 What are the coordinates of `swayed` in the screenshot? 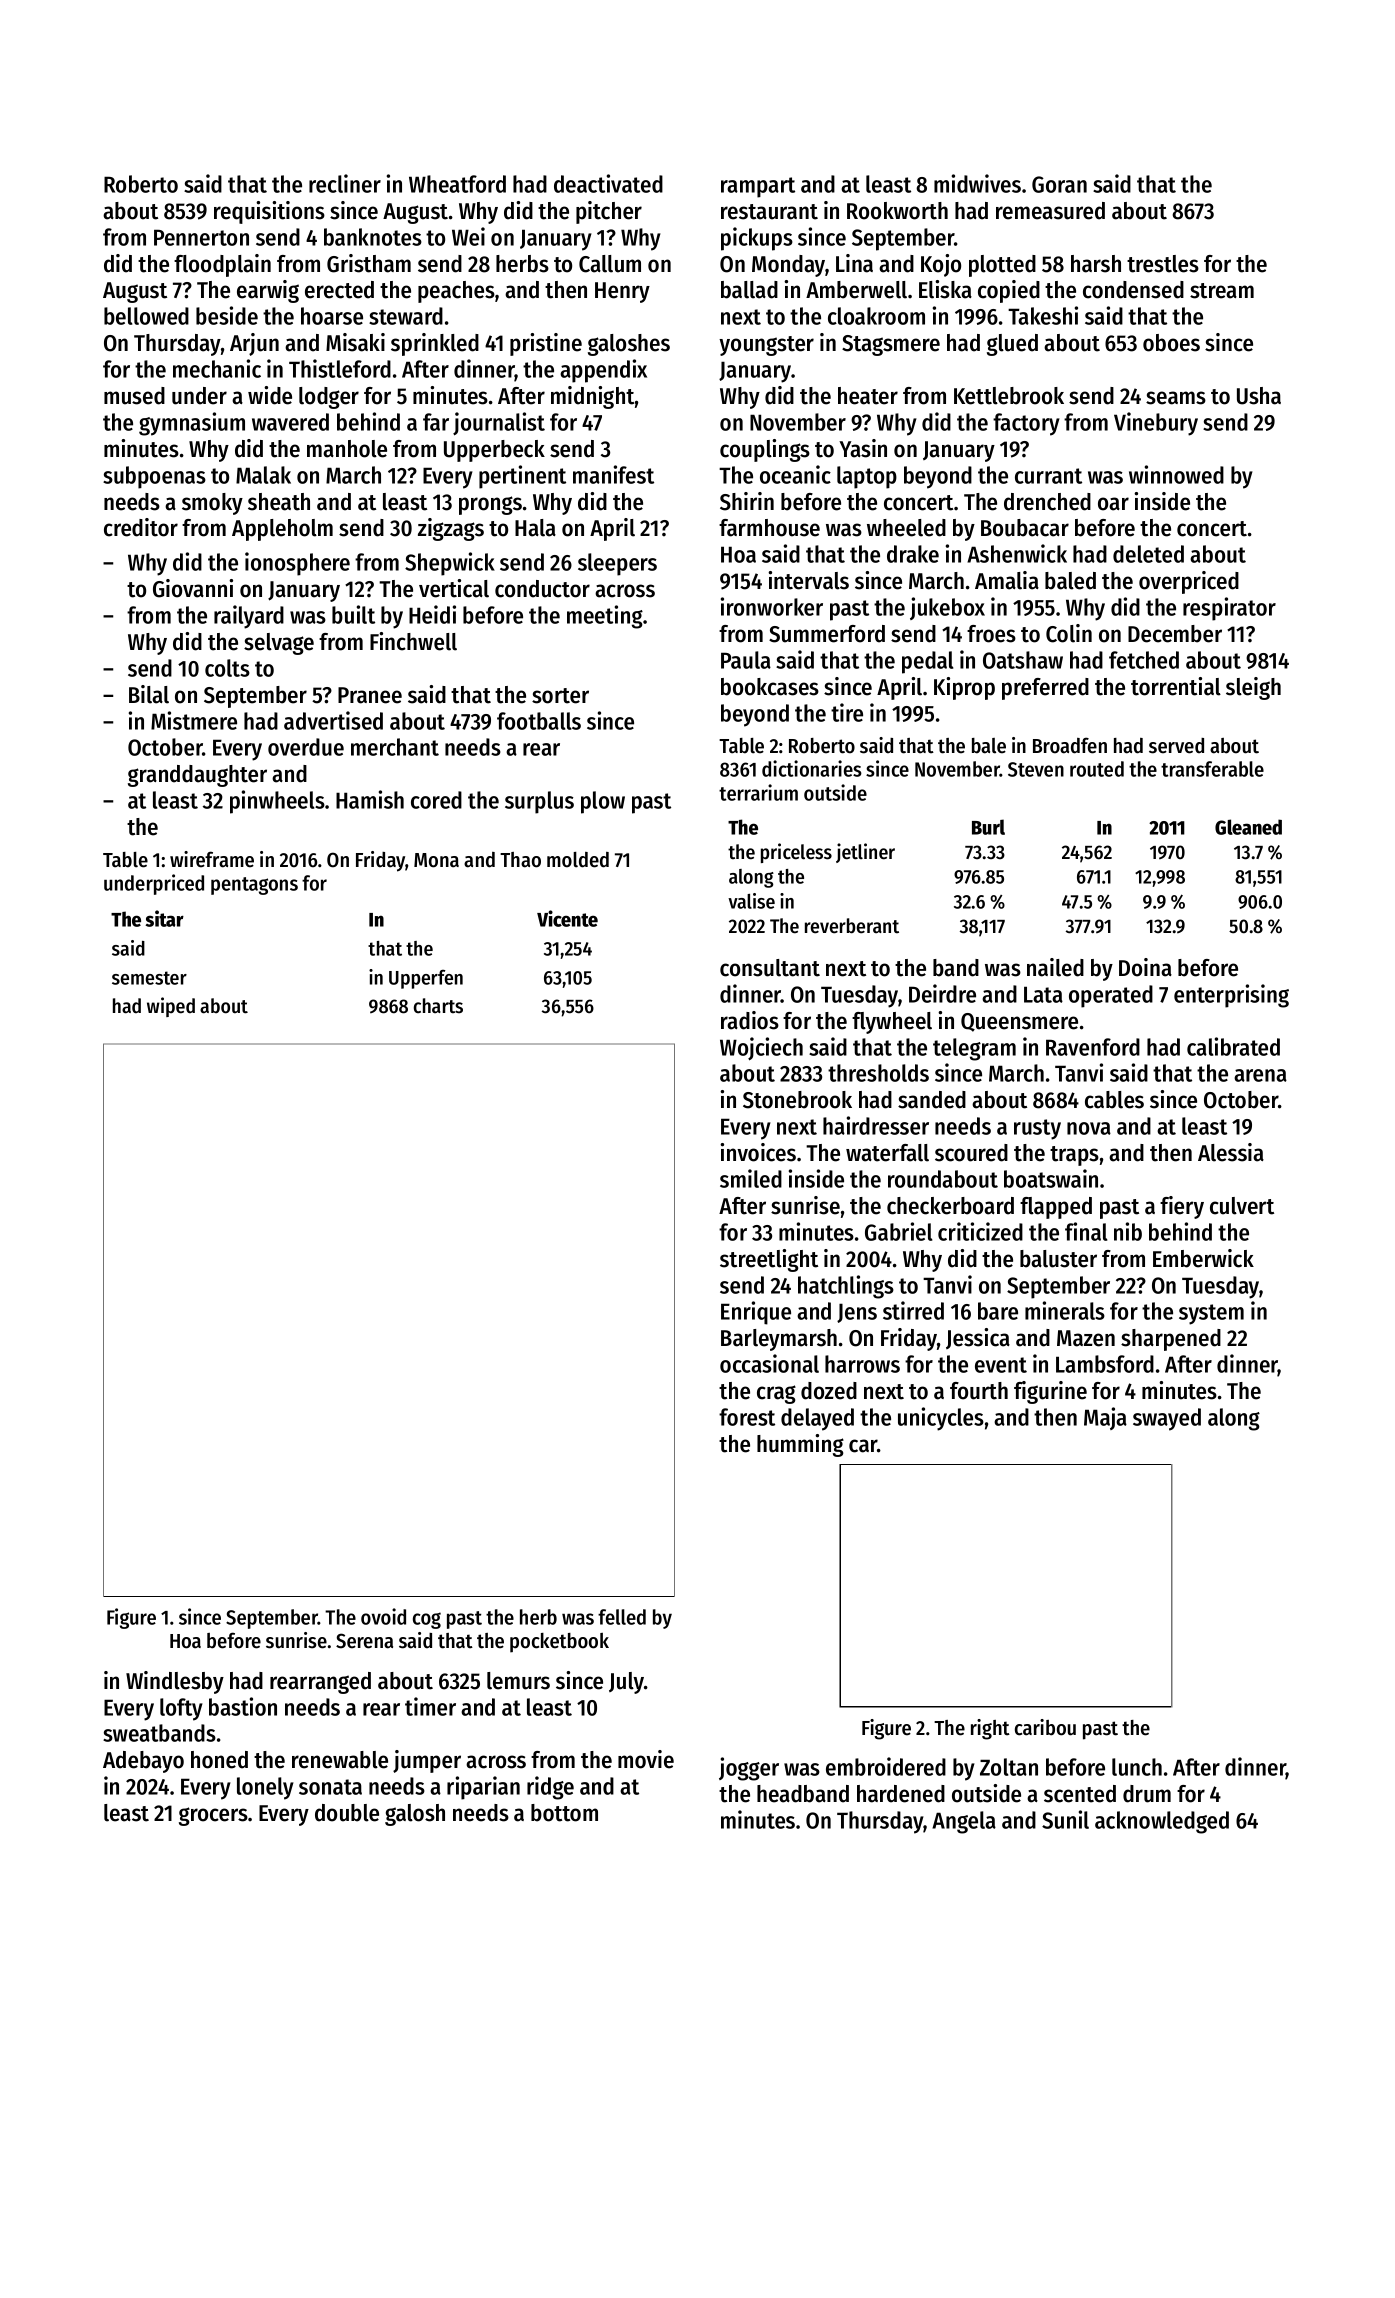 It's located at (1167, 1419).
